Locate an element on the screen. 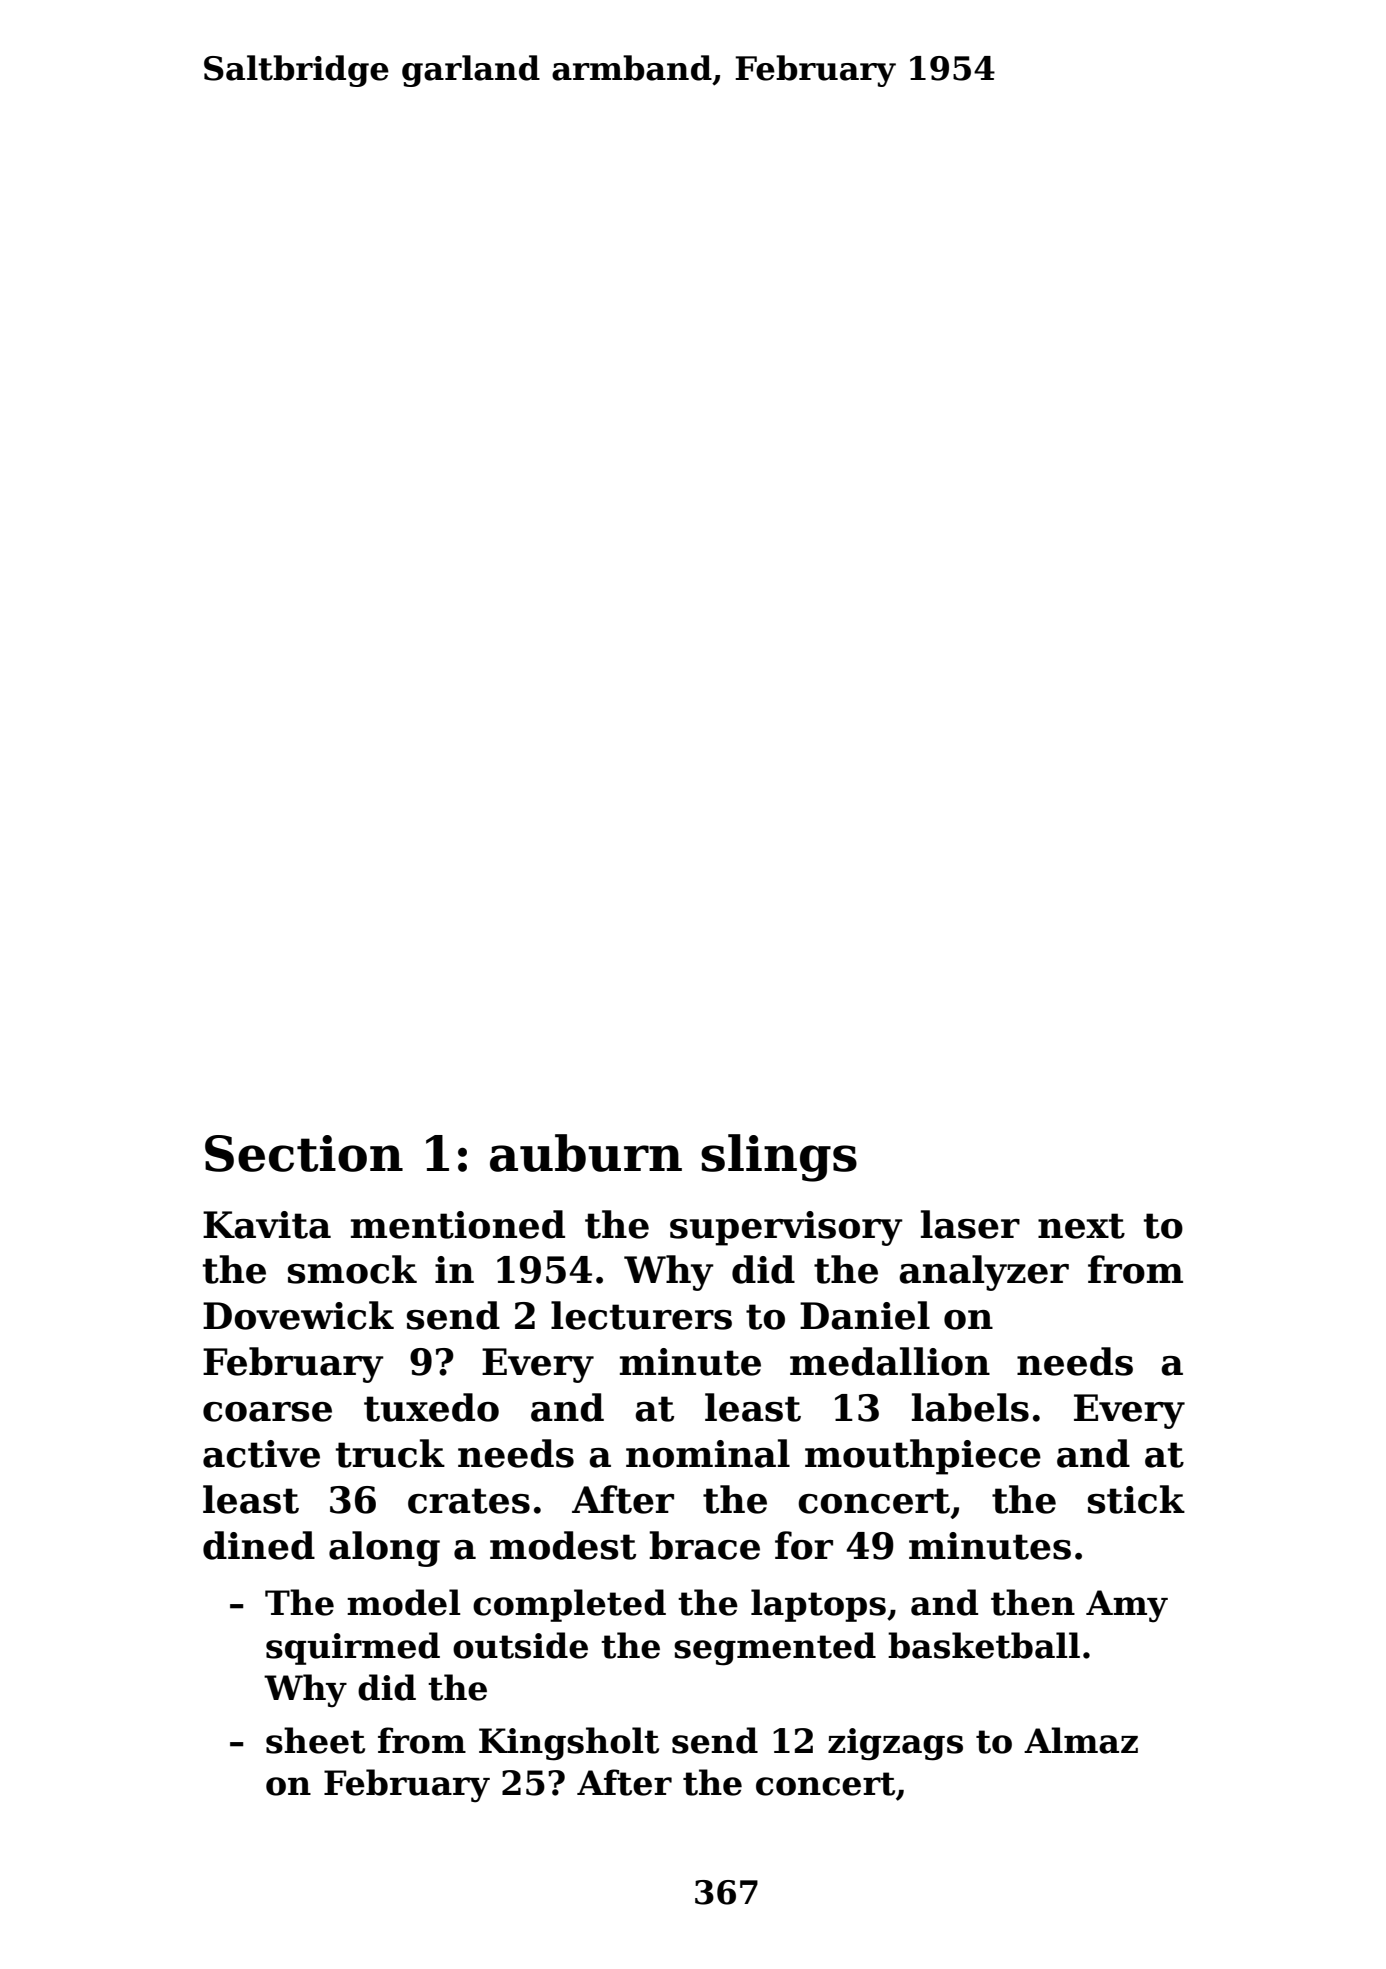  active is located at coordinates (261, 1454).
